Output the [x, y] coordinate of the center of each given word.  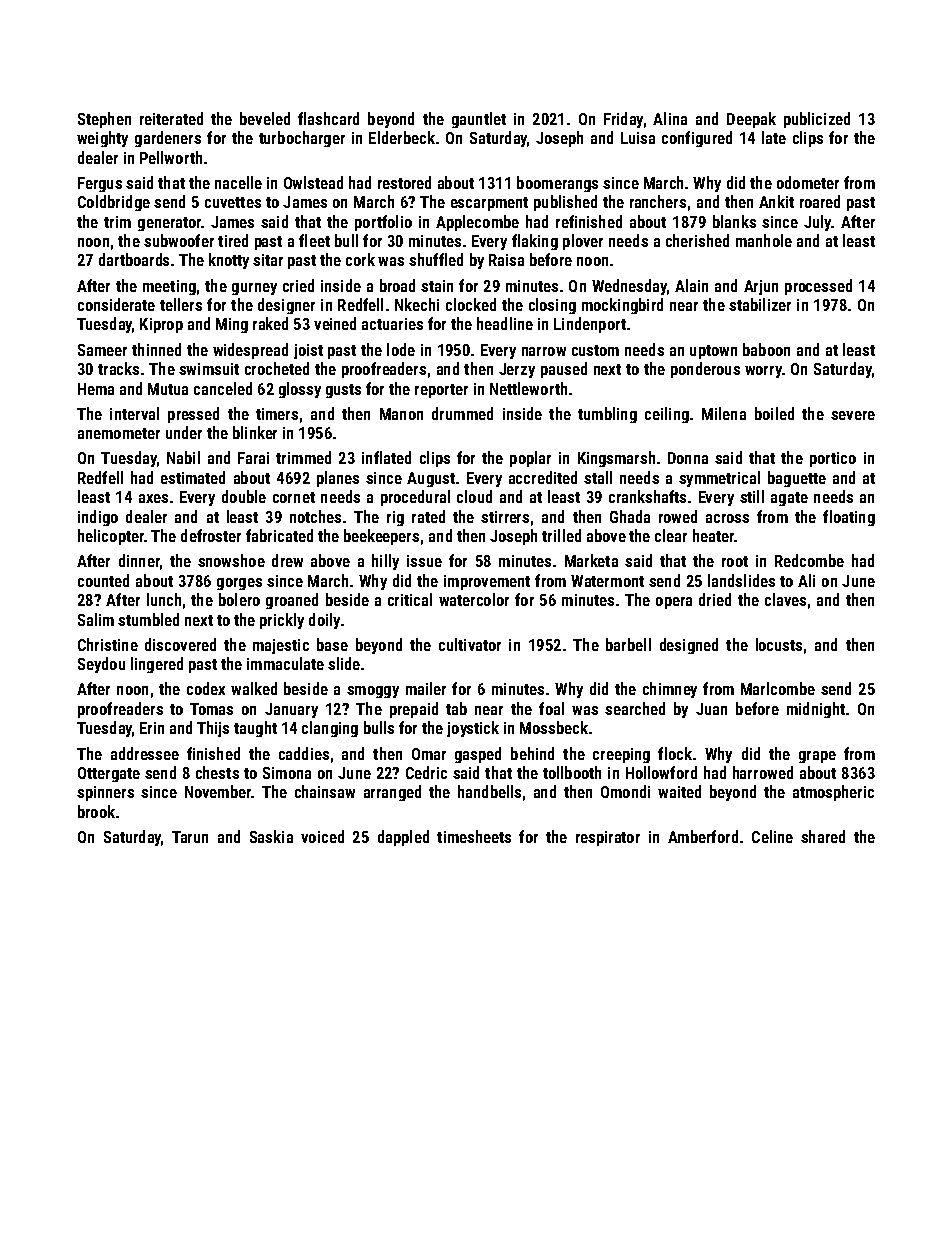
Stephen [104, 120]
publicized [817, 120]
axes [153, 498]
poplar [530, 459]
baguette [797, 479]
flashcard [328, 118]
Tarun [190, 837]
